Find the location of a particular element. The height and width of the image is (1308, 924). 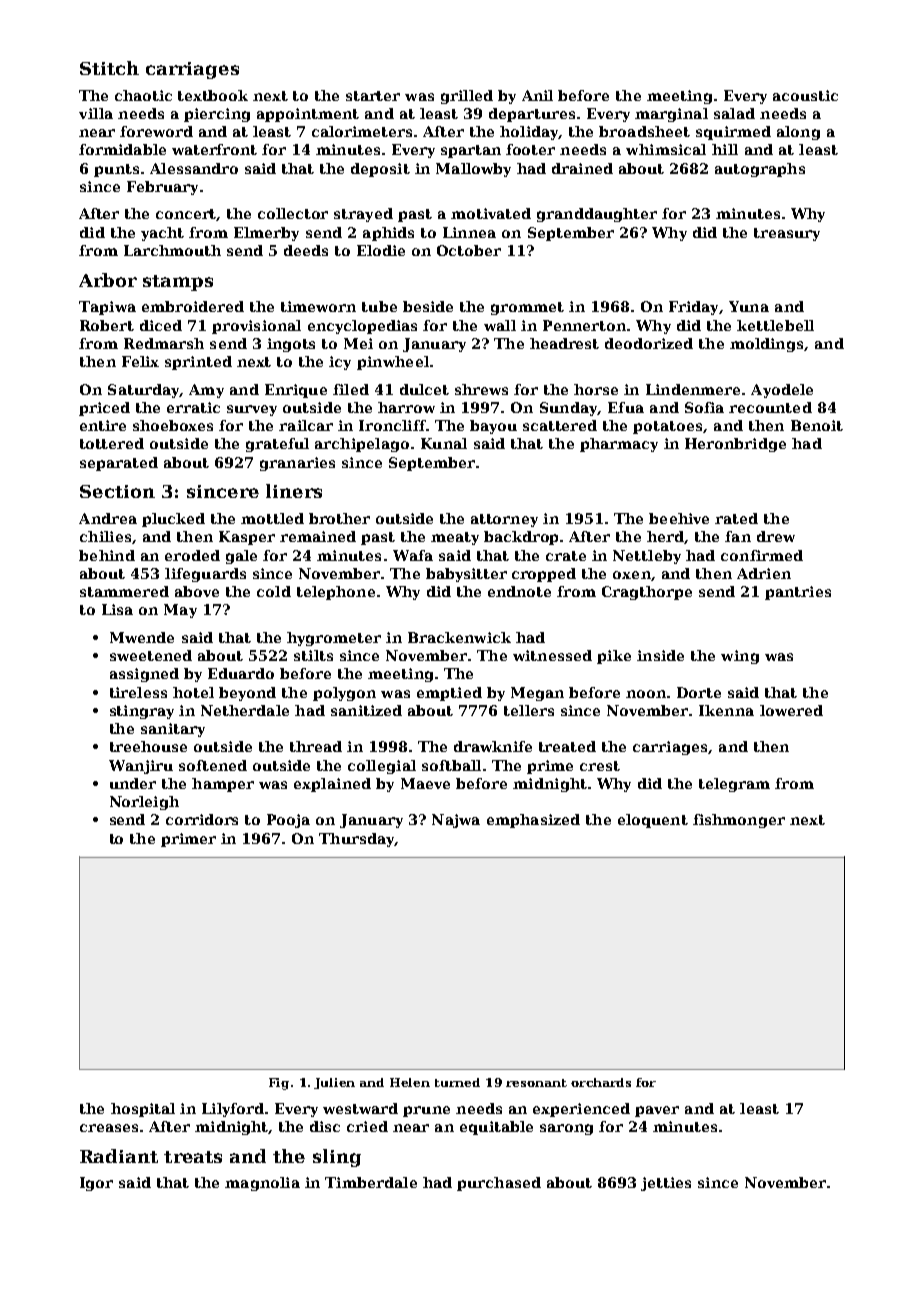

turned is located at coordinates (457, 1082).
